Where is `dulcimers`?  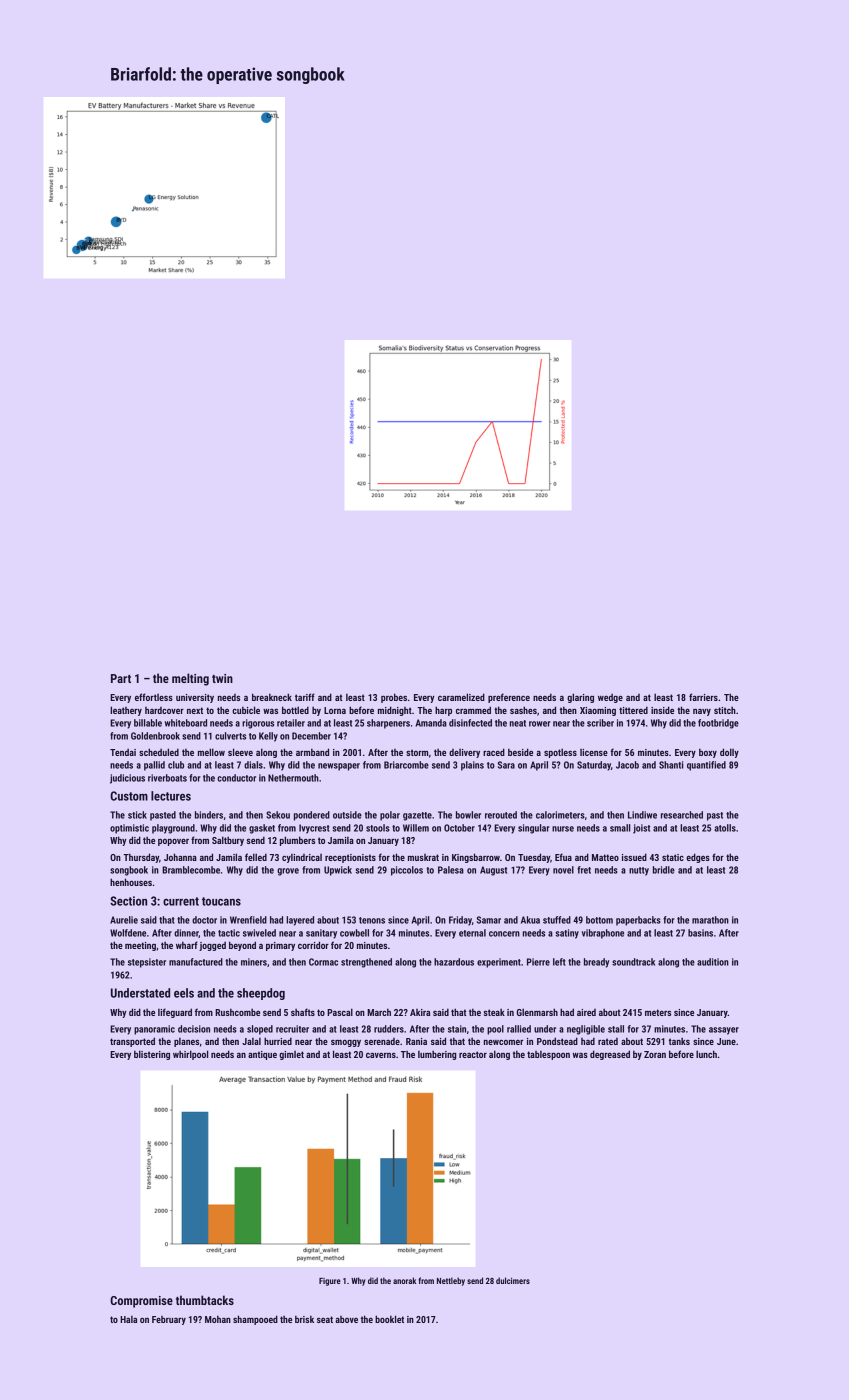
dulcimers is located at coordinates (513, 1280).
